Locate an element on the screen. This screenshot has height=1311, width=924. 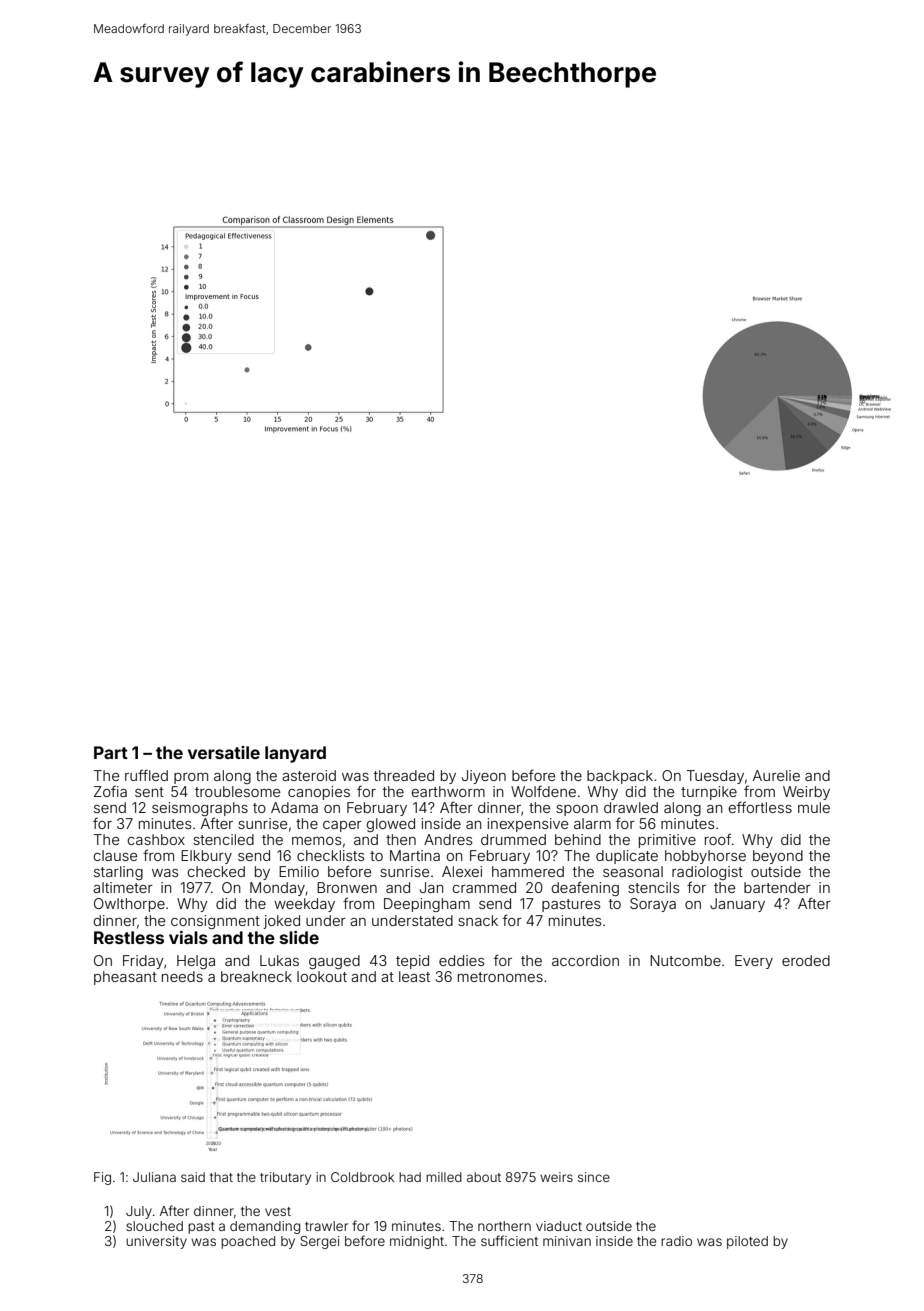
Adama is located at coordinates (294, 807).
